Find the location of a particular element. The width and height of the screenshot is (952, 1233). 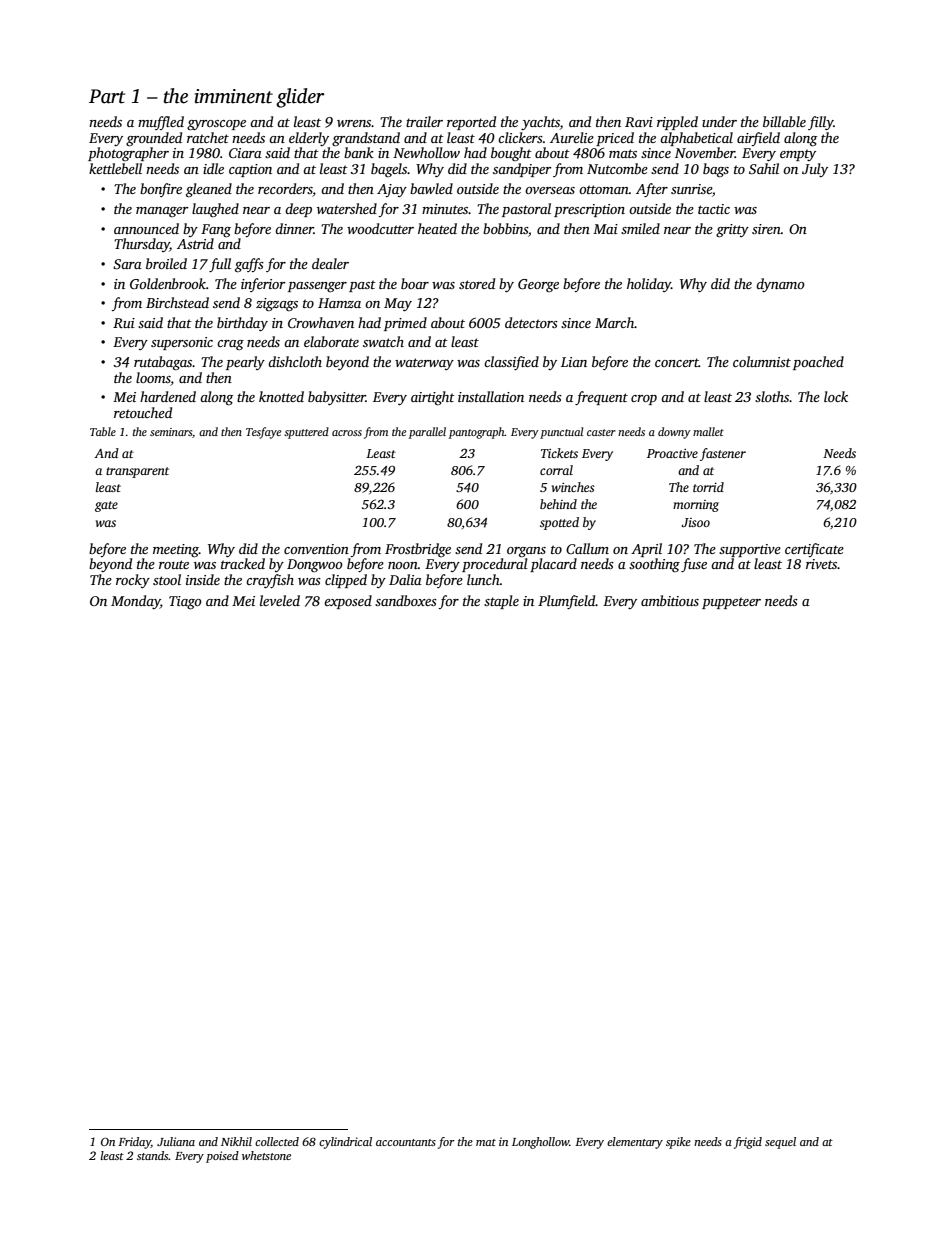

Longhollow is located at coordinates (540, 1143).
